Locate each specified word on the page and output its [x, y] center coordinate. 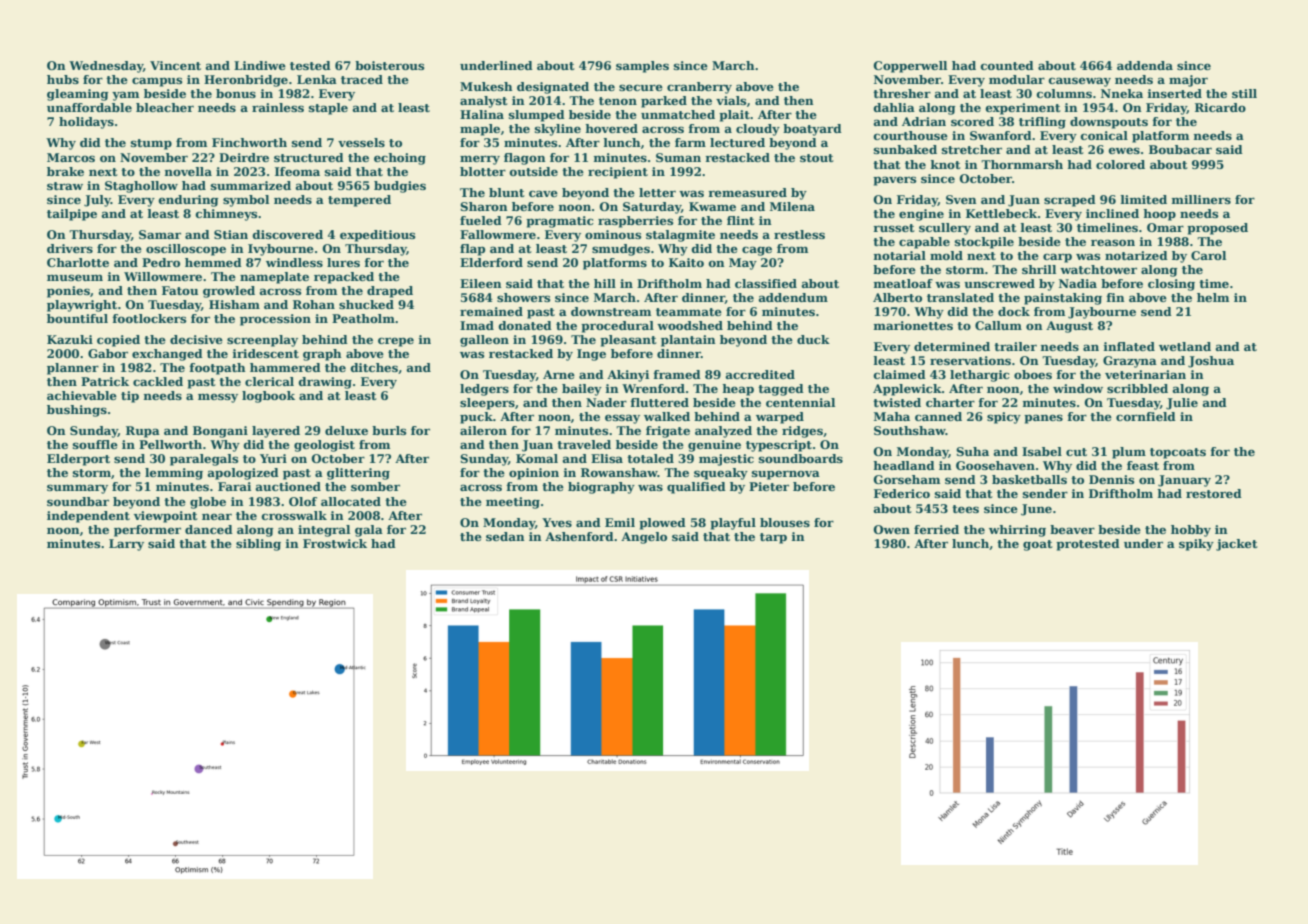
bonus [236, 93]
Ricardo [1220, 107]
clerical [269, 381]
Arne [559, 374]
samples [642, 67]
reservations [970, 360]
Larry [126, 545]
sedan [505, 536]
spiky [1196, 545]
